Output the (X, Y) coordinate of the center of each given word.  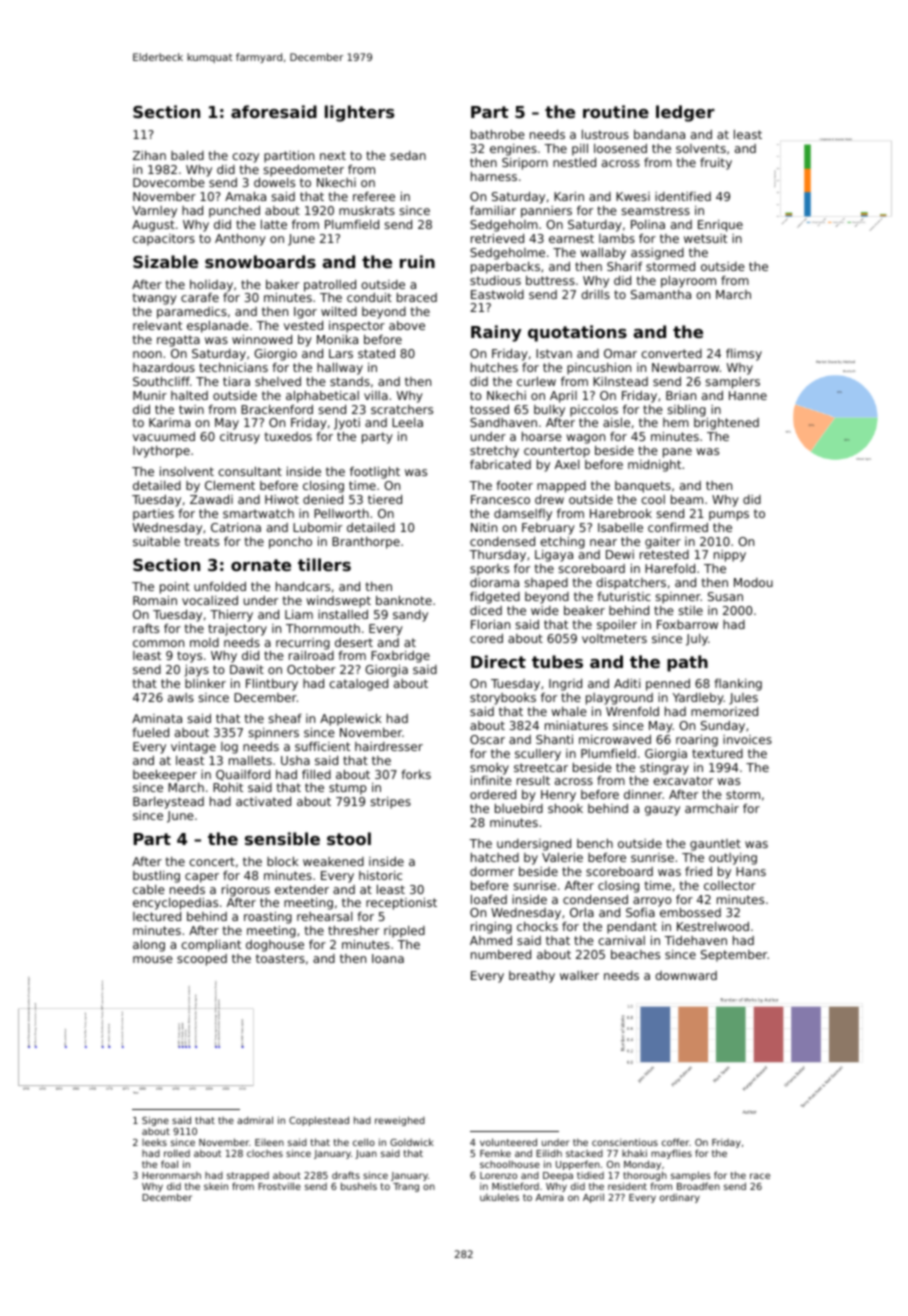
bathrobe (498, 134)
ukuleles (499, 1197)
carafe (200, 297)
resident (627, 1186)
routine (616, 111)
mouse (153, 959)
